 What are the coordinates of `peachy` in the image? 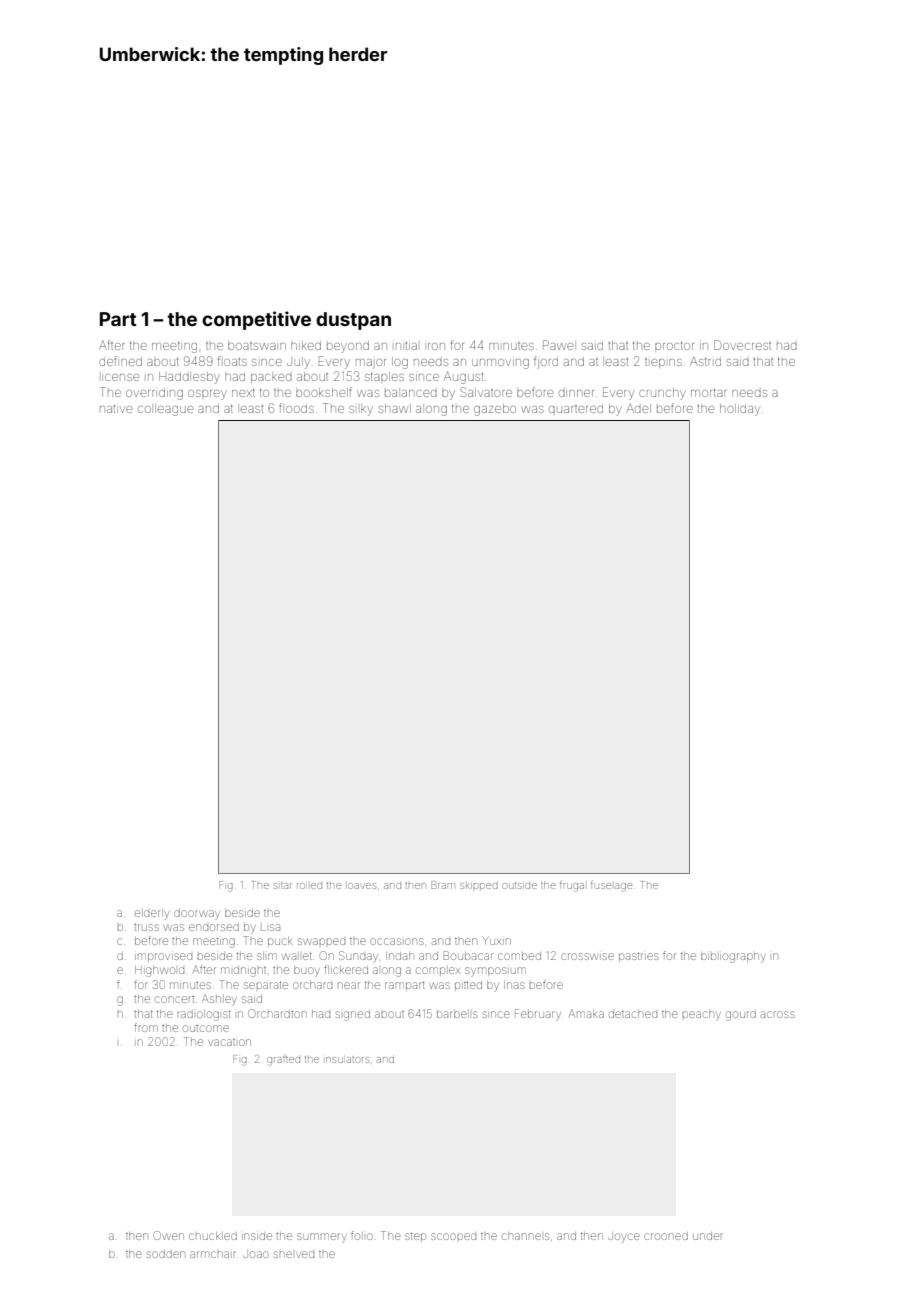 It's located at (702, 1015).
